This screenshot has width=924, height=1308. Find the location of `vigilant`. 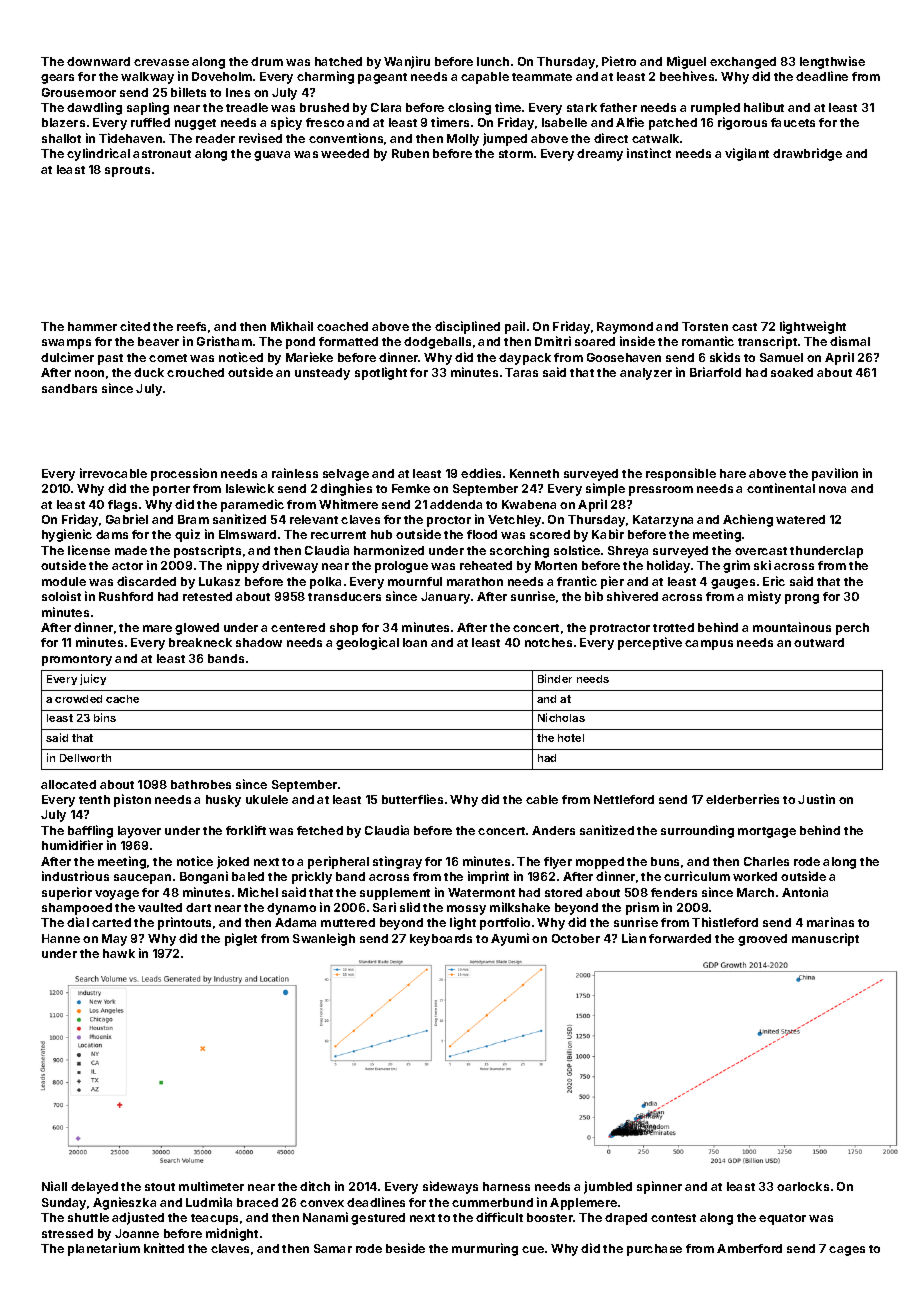

vigilant is located at coordinates (747, 154).
